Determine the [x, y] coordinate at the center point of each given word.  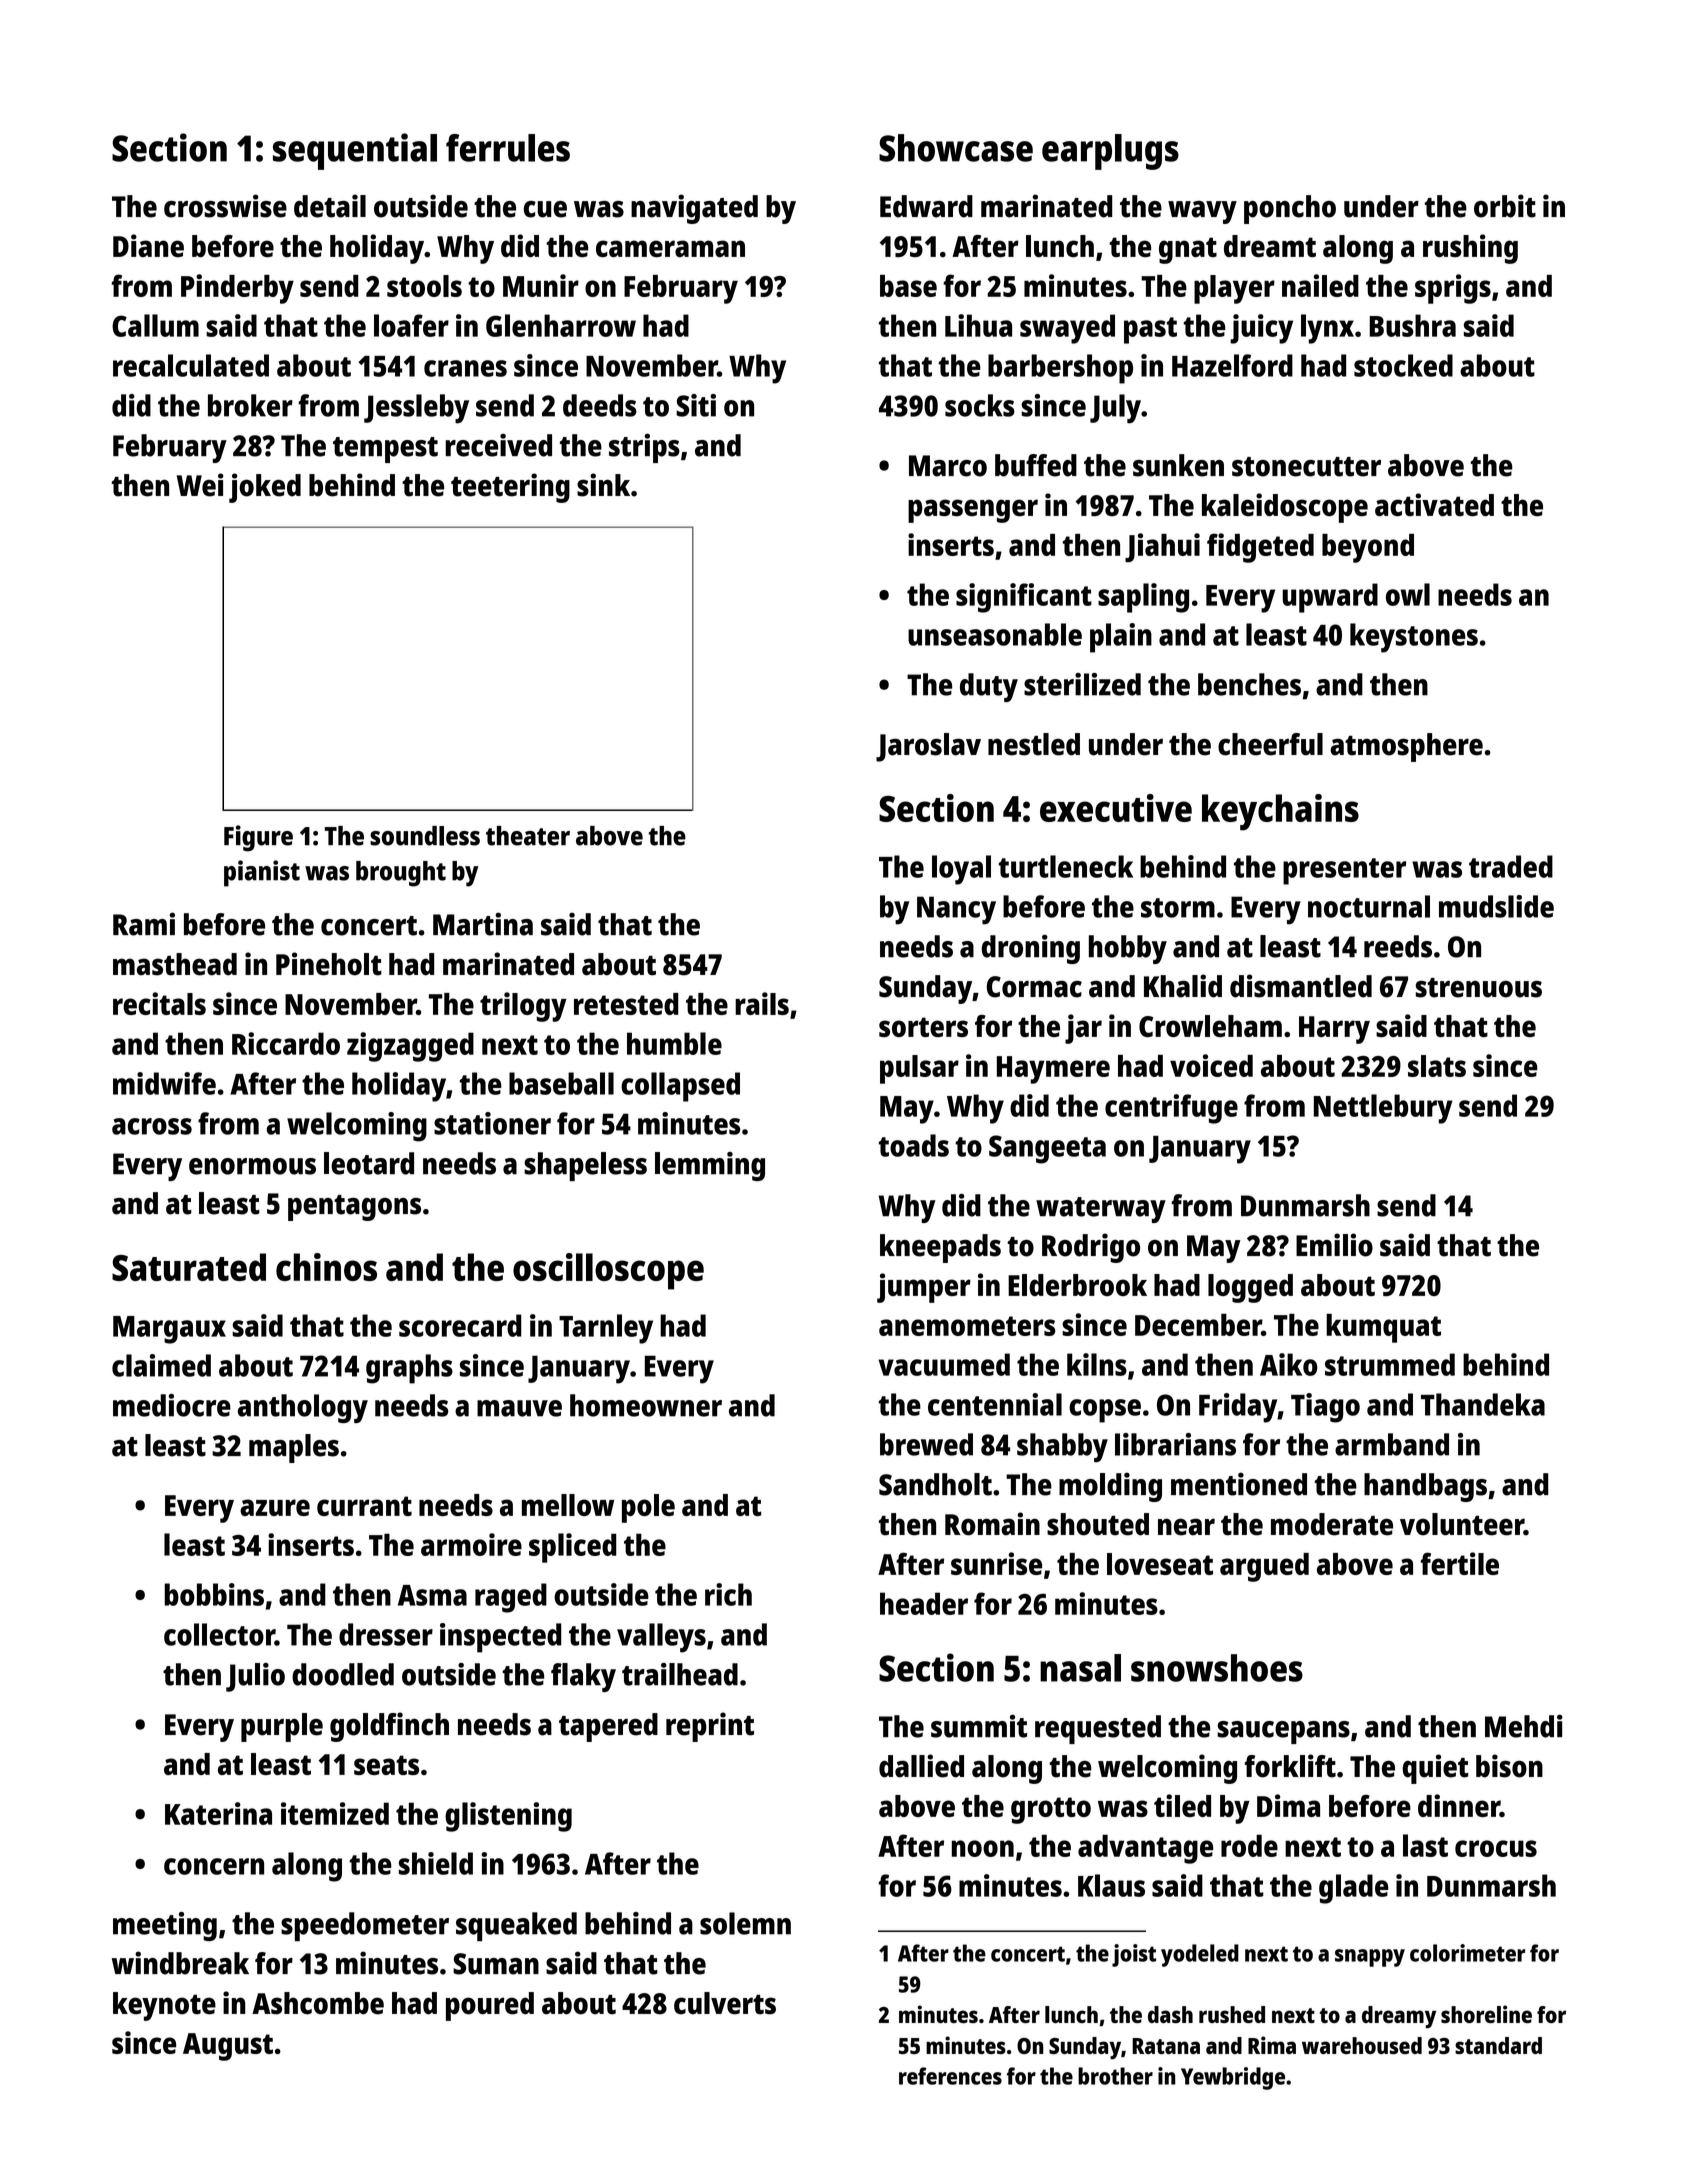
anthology [303, 1408]
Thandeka [1483, 1404]
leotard [369, 1163]
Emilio [1334, 1245]
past [1150, 330]
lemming [710, 1166]
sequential [355, 151]
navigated [694, 209]
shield [436, 1863]
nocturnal [1369, 906]
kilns [1097, 1364]
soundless [425, 836]
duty [989, 687]
